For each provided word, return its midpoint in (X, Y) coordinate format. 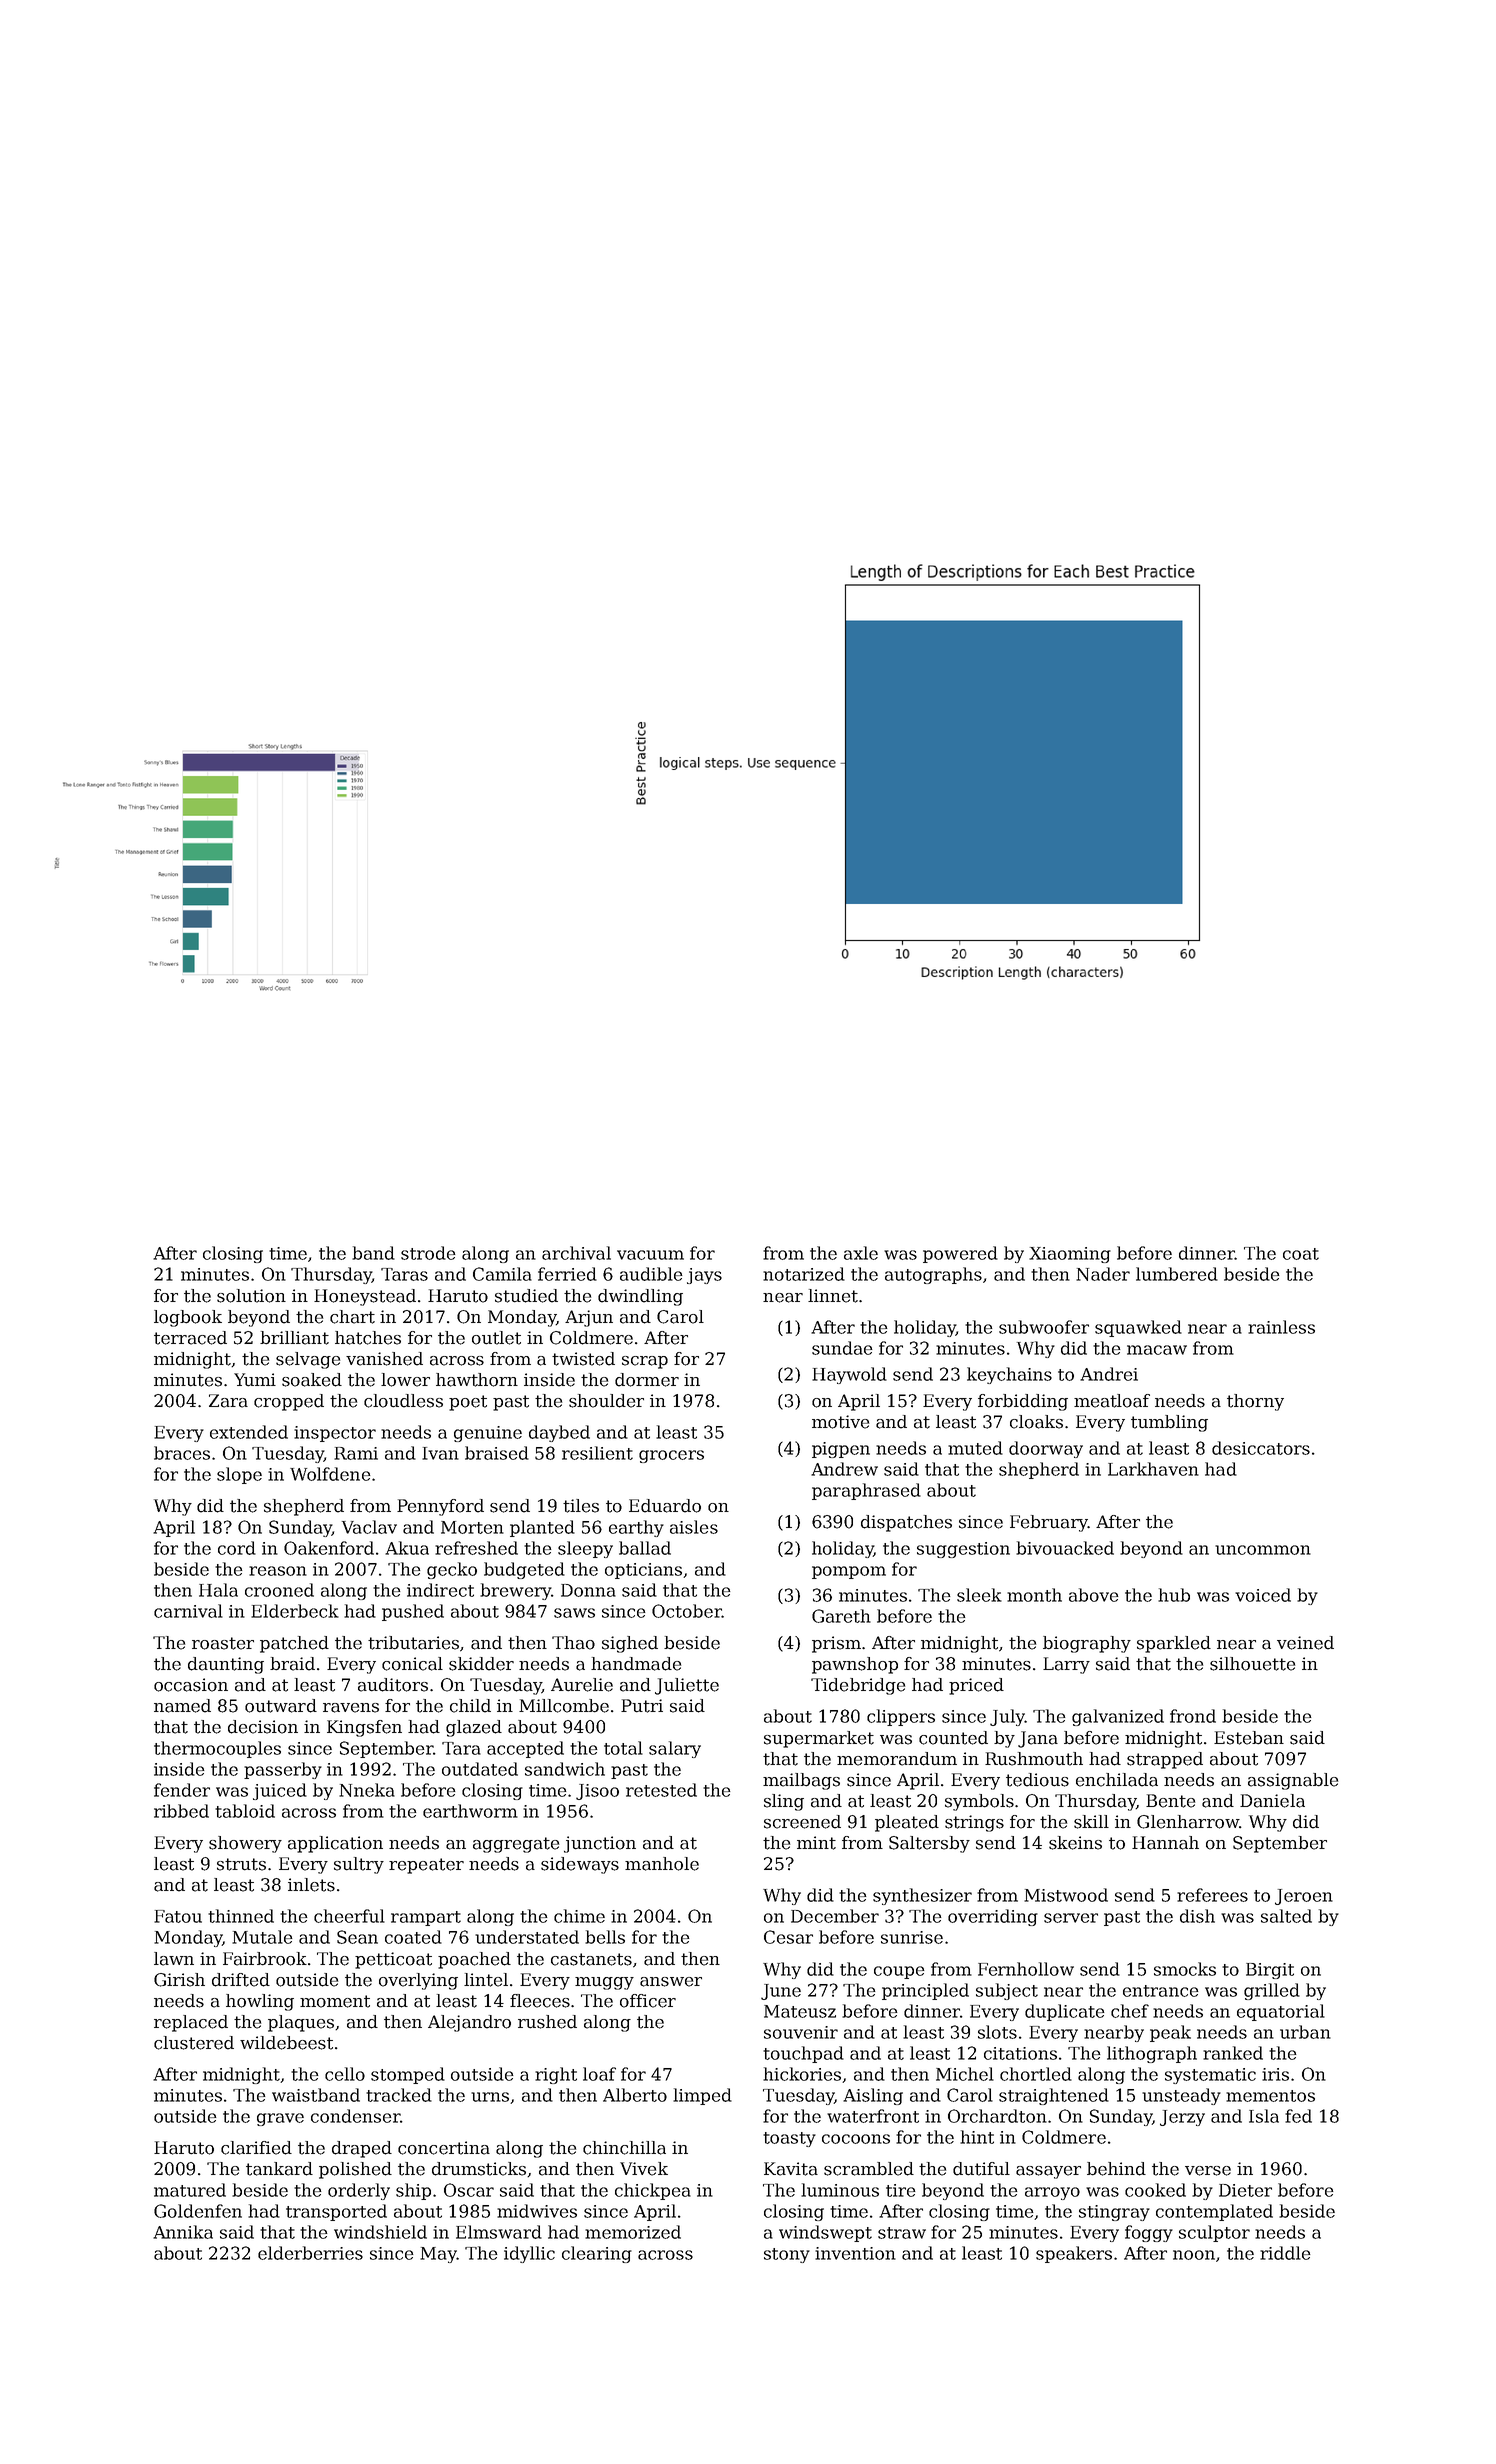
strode (428, 1253)
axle (861, 1253)
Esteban (1249, 1738)
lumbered (1177, 1274)
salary (675, 1749)
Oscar (469, 2190)
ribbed (181, 1811)
